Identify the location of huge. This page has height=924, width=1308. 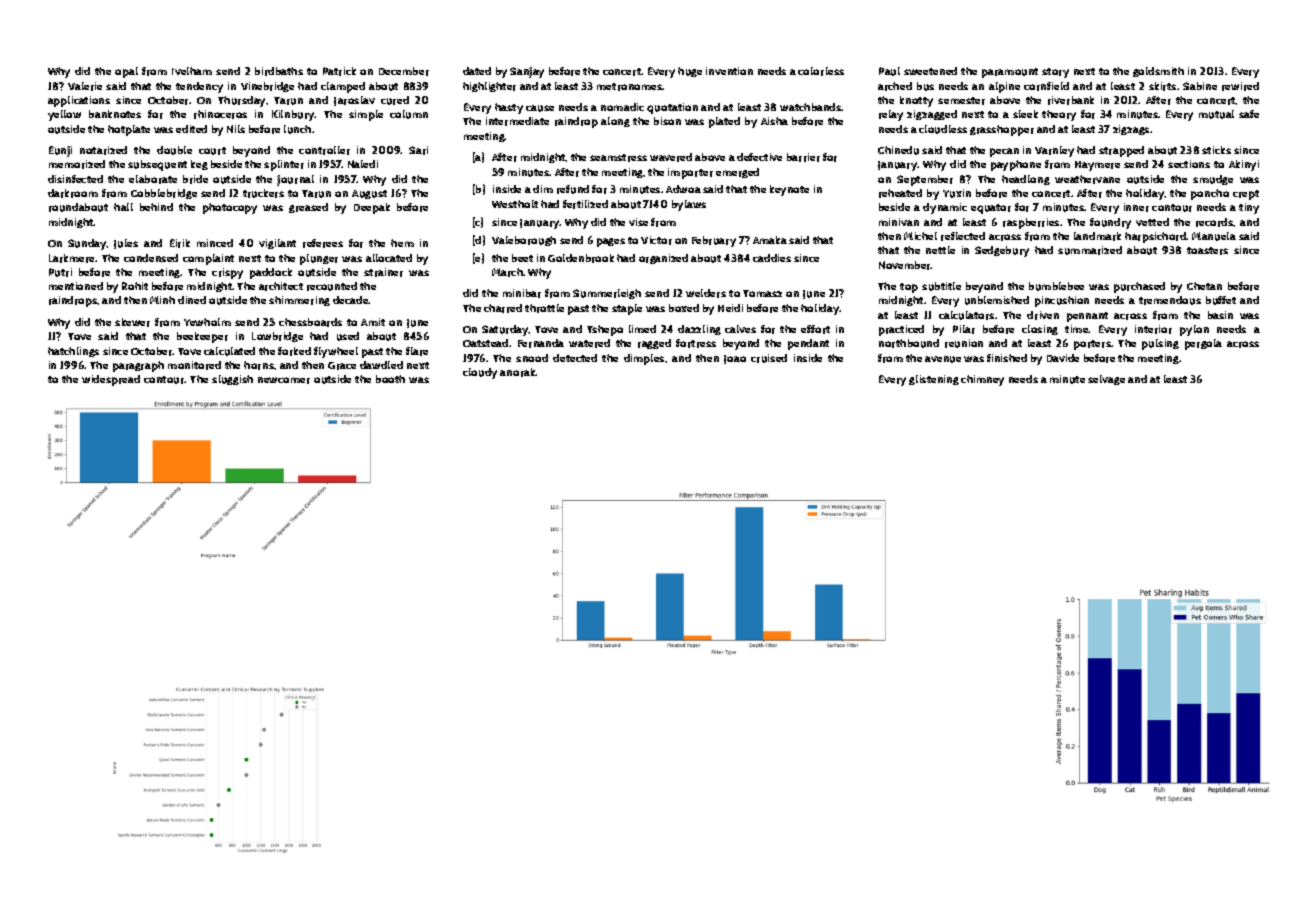
(690, 72).
